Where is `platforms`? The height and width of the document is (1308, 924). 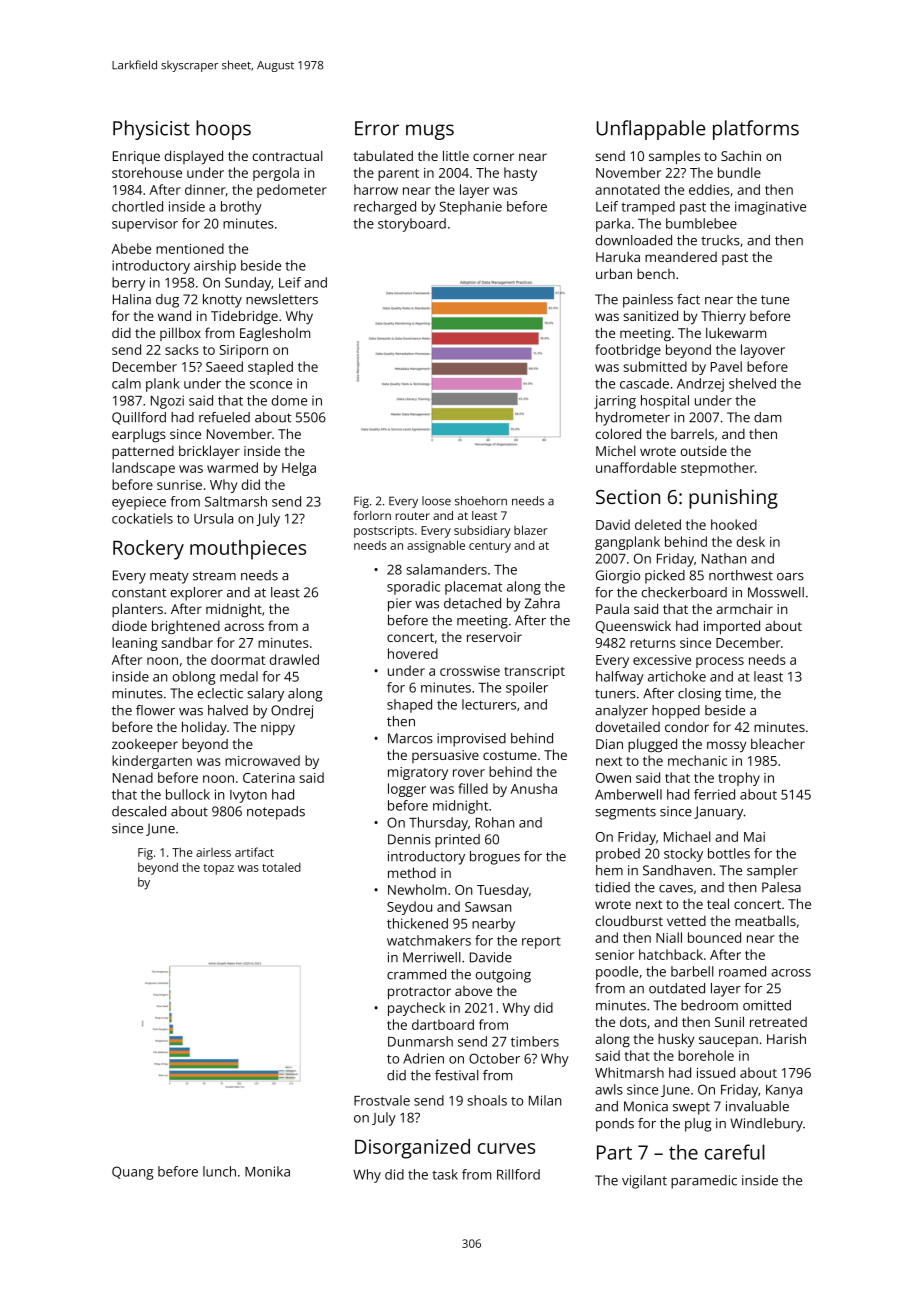
platforms is located at coordinates (756, 130).
